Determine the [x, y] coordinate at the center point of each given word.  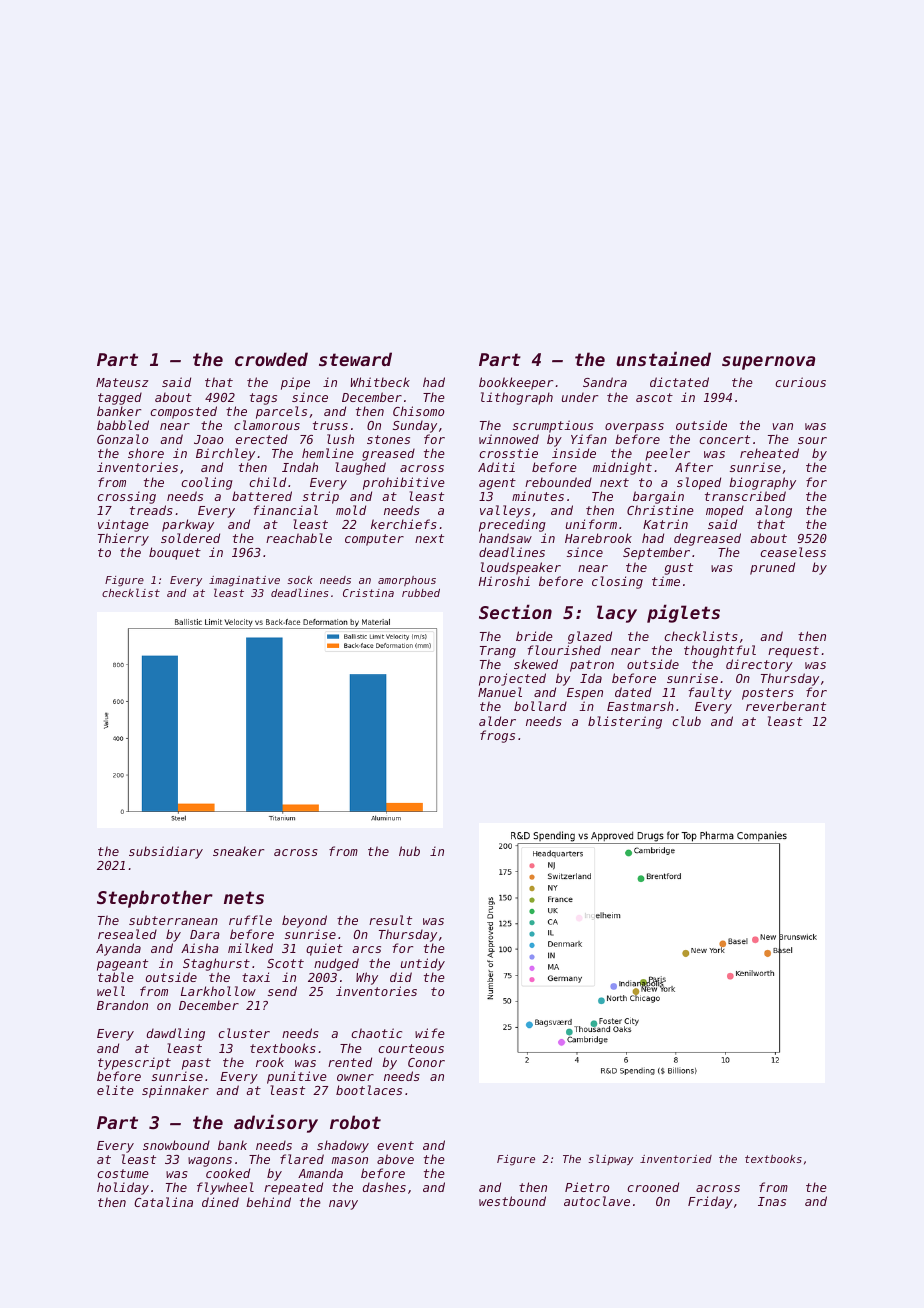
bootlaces [369, 1090]
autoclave [597, 1201]
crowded [271, 359]
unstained [663, 358]
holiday [123, 1188]
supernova [768, 363]
